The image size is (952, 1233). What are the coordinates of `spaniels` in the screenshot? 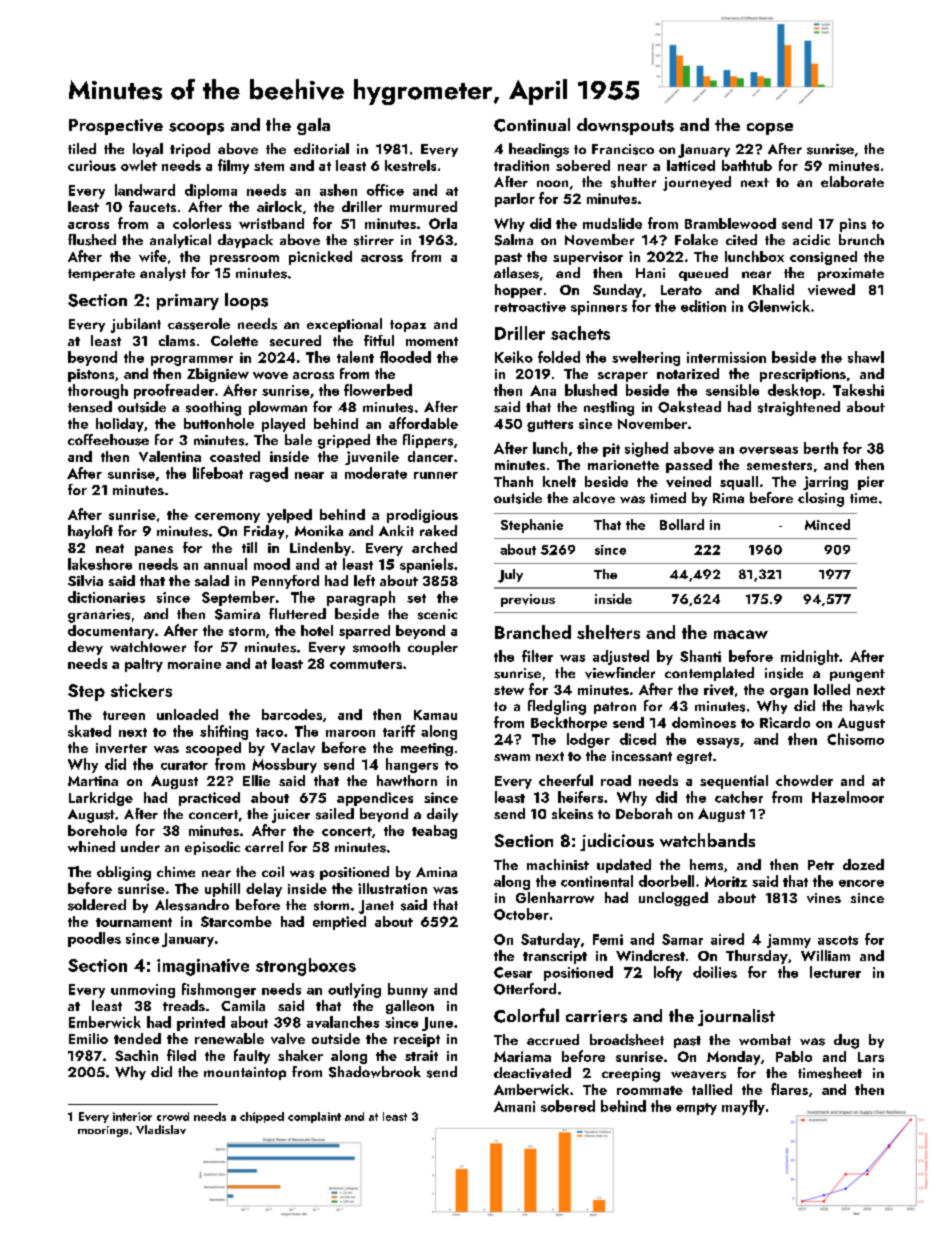 It's located at (426, 565).
